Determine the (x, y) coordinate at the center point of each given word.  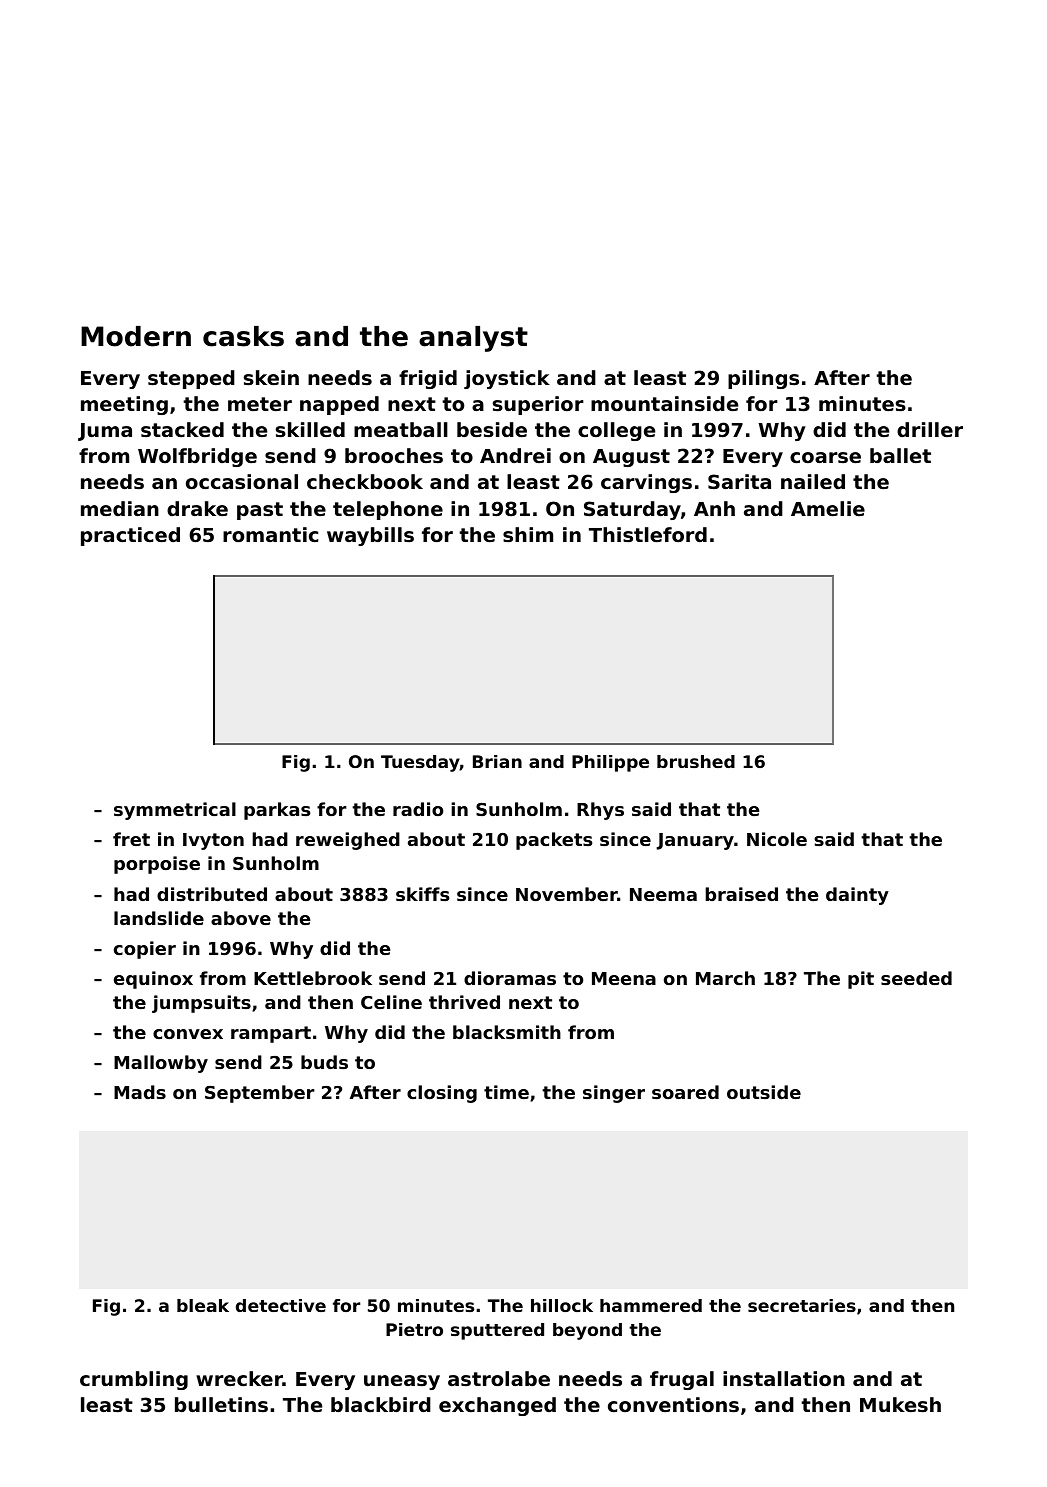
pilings (763, 379)
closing (442, 1094)
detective (281, 1305)
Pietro (414, 1329)
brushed (696, 761)
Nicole (777, 839)
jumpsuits (201, 1004)
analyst (473, 339)
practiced (130, 536)
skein (271, 378)
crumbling (134, 1380)
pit (861, 980)
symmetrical (175, 811)
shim (528, 535)
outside (764, 1092)
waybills (370, 536)
